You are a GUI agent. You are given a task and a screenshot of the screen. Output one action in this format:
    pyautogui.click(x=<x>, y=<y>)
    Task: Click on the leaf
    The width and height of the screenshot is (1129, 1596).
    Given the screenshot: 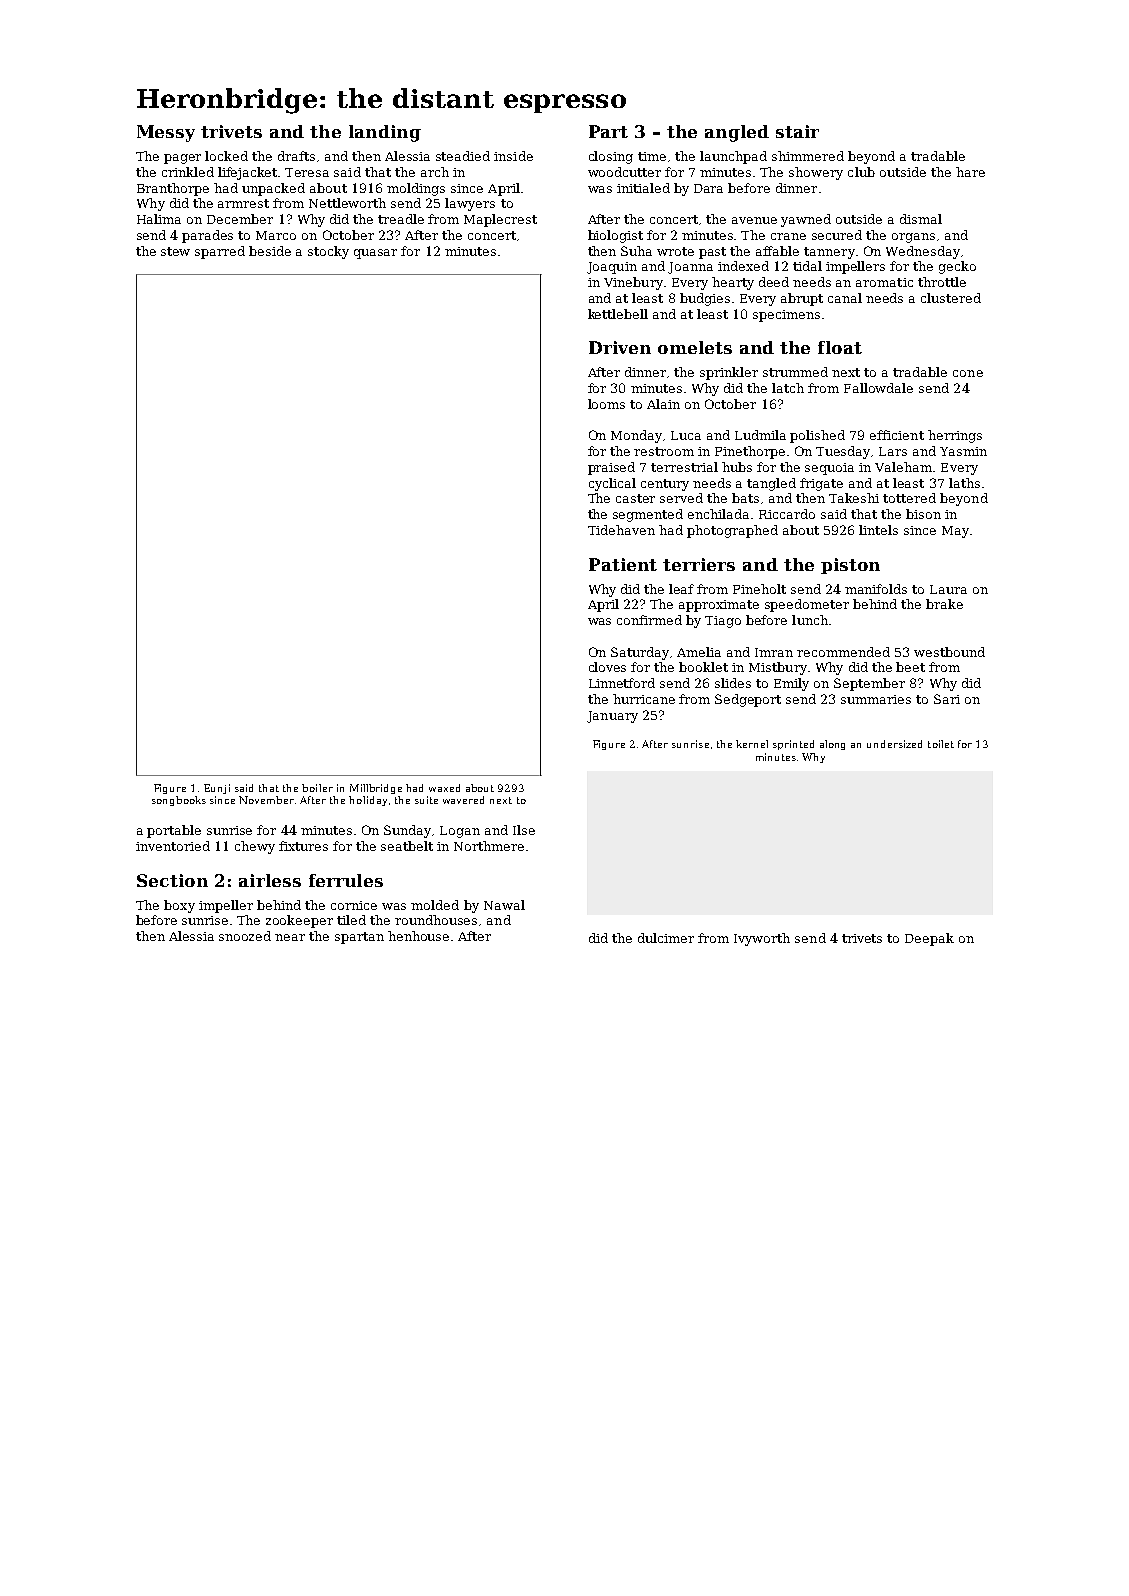 What is the action you would take?
    pyautogui.click(x=681, y=589)
